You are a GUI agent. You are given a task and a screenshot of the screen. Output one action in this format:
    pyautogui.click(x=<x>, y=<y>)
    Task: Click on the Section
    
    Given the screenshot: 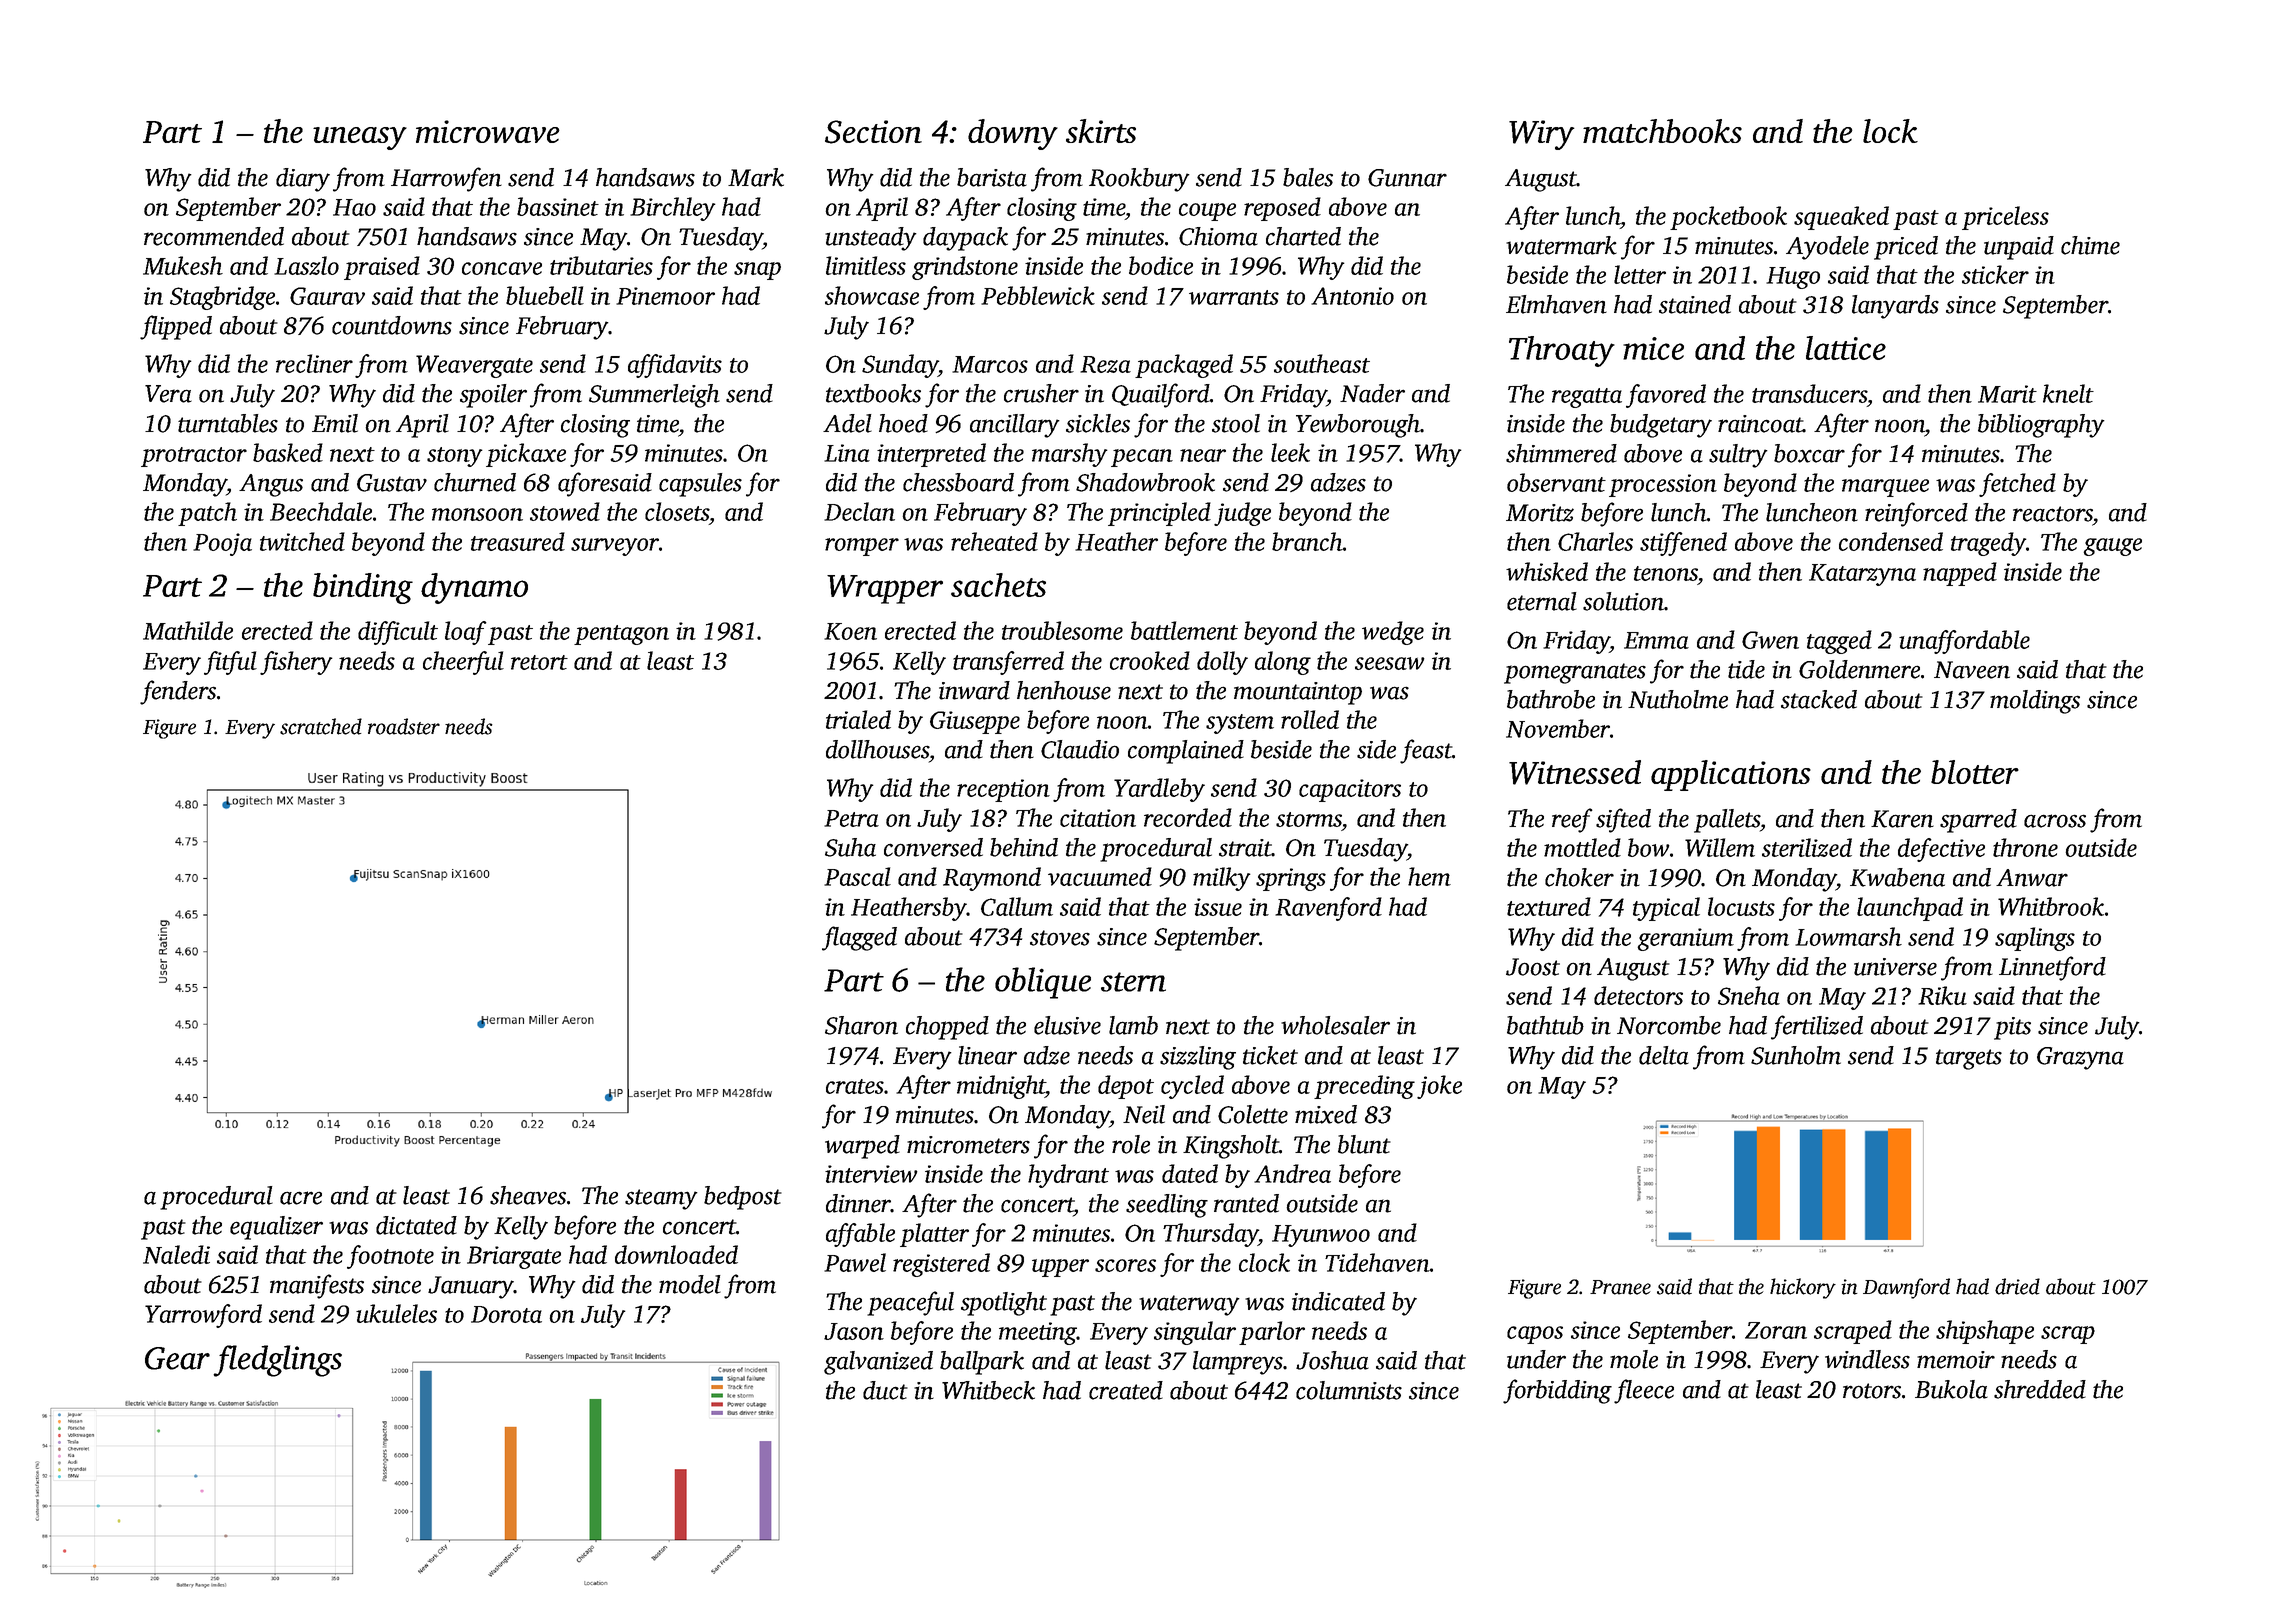 What is the action you would take?
    pyautogui.click(x=873, y=132)
